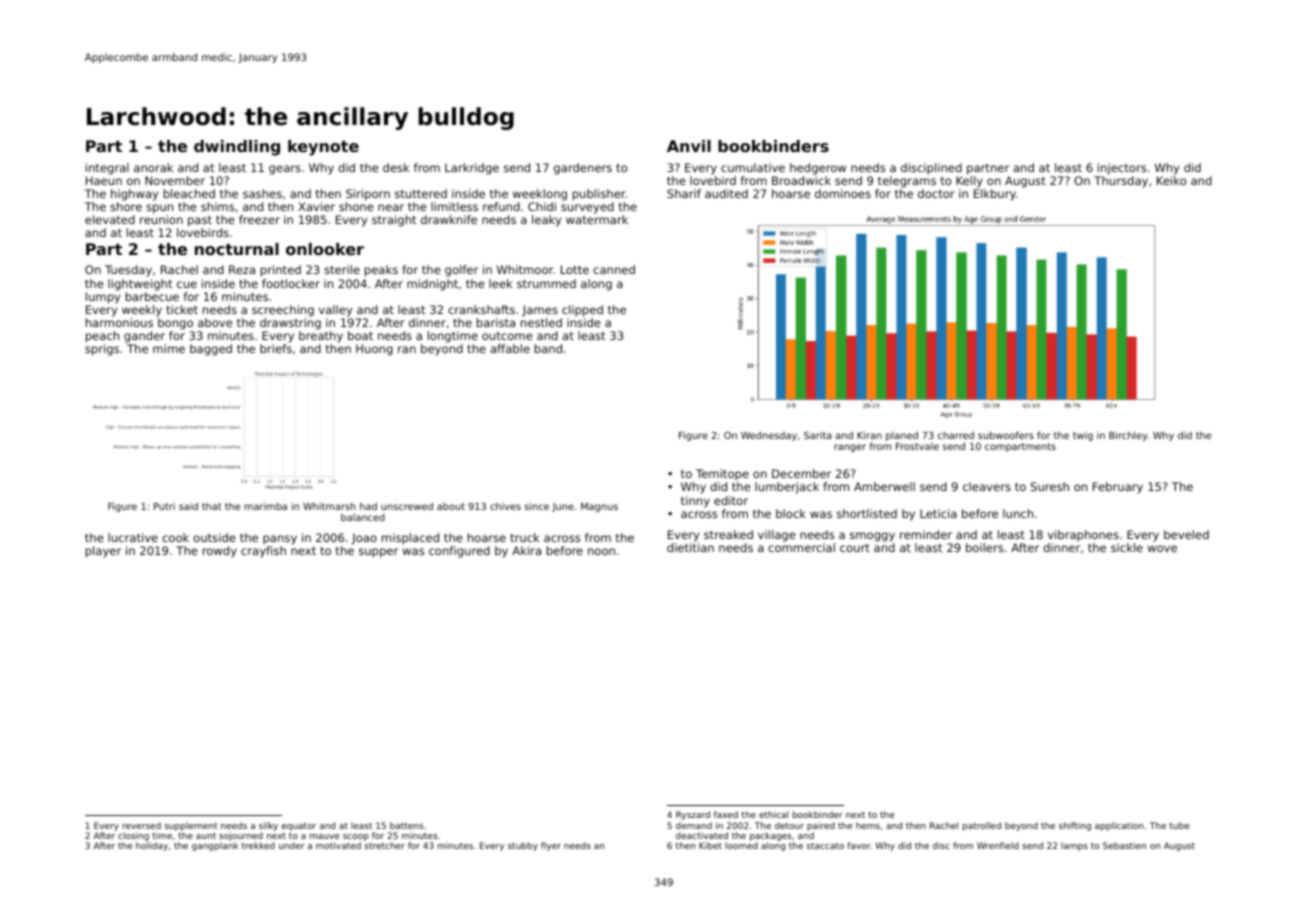 This document has height=924, width=1308. Describe the element at coordinates (818, 435) in the document. I see `Sarita` at that location.
